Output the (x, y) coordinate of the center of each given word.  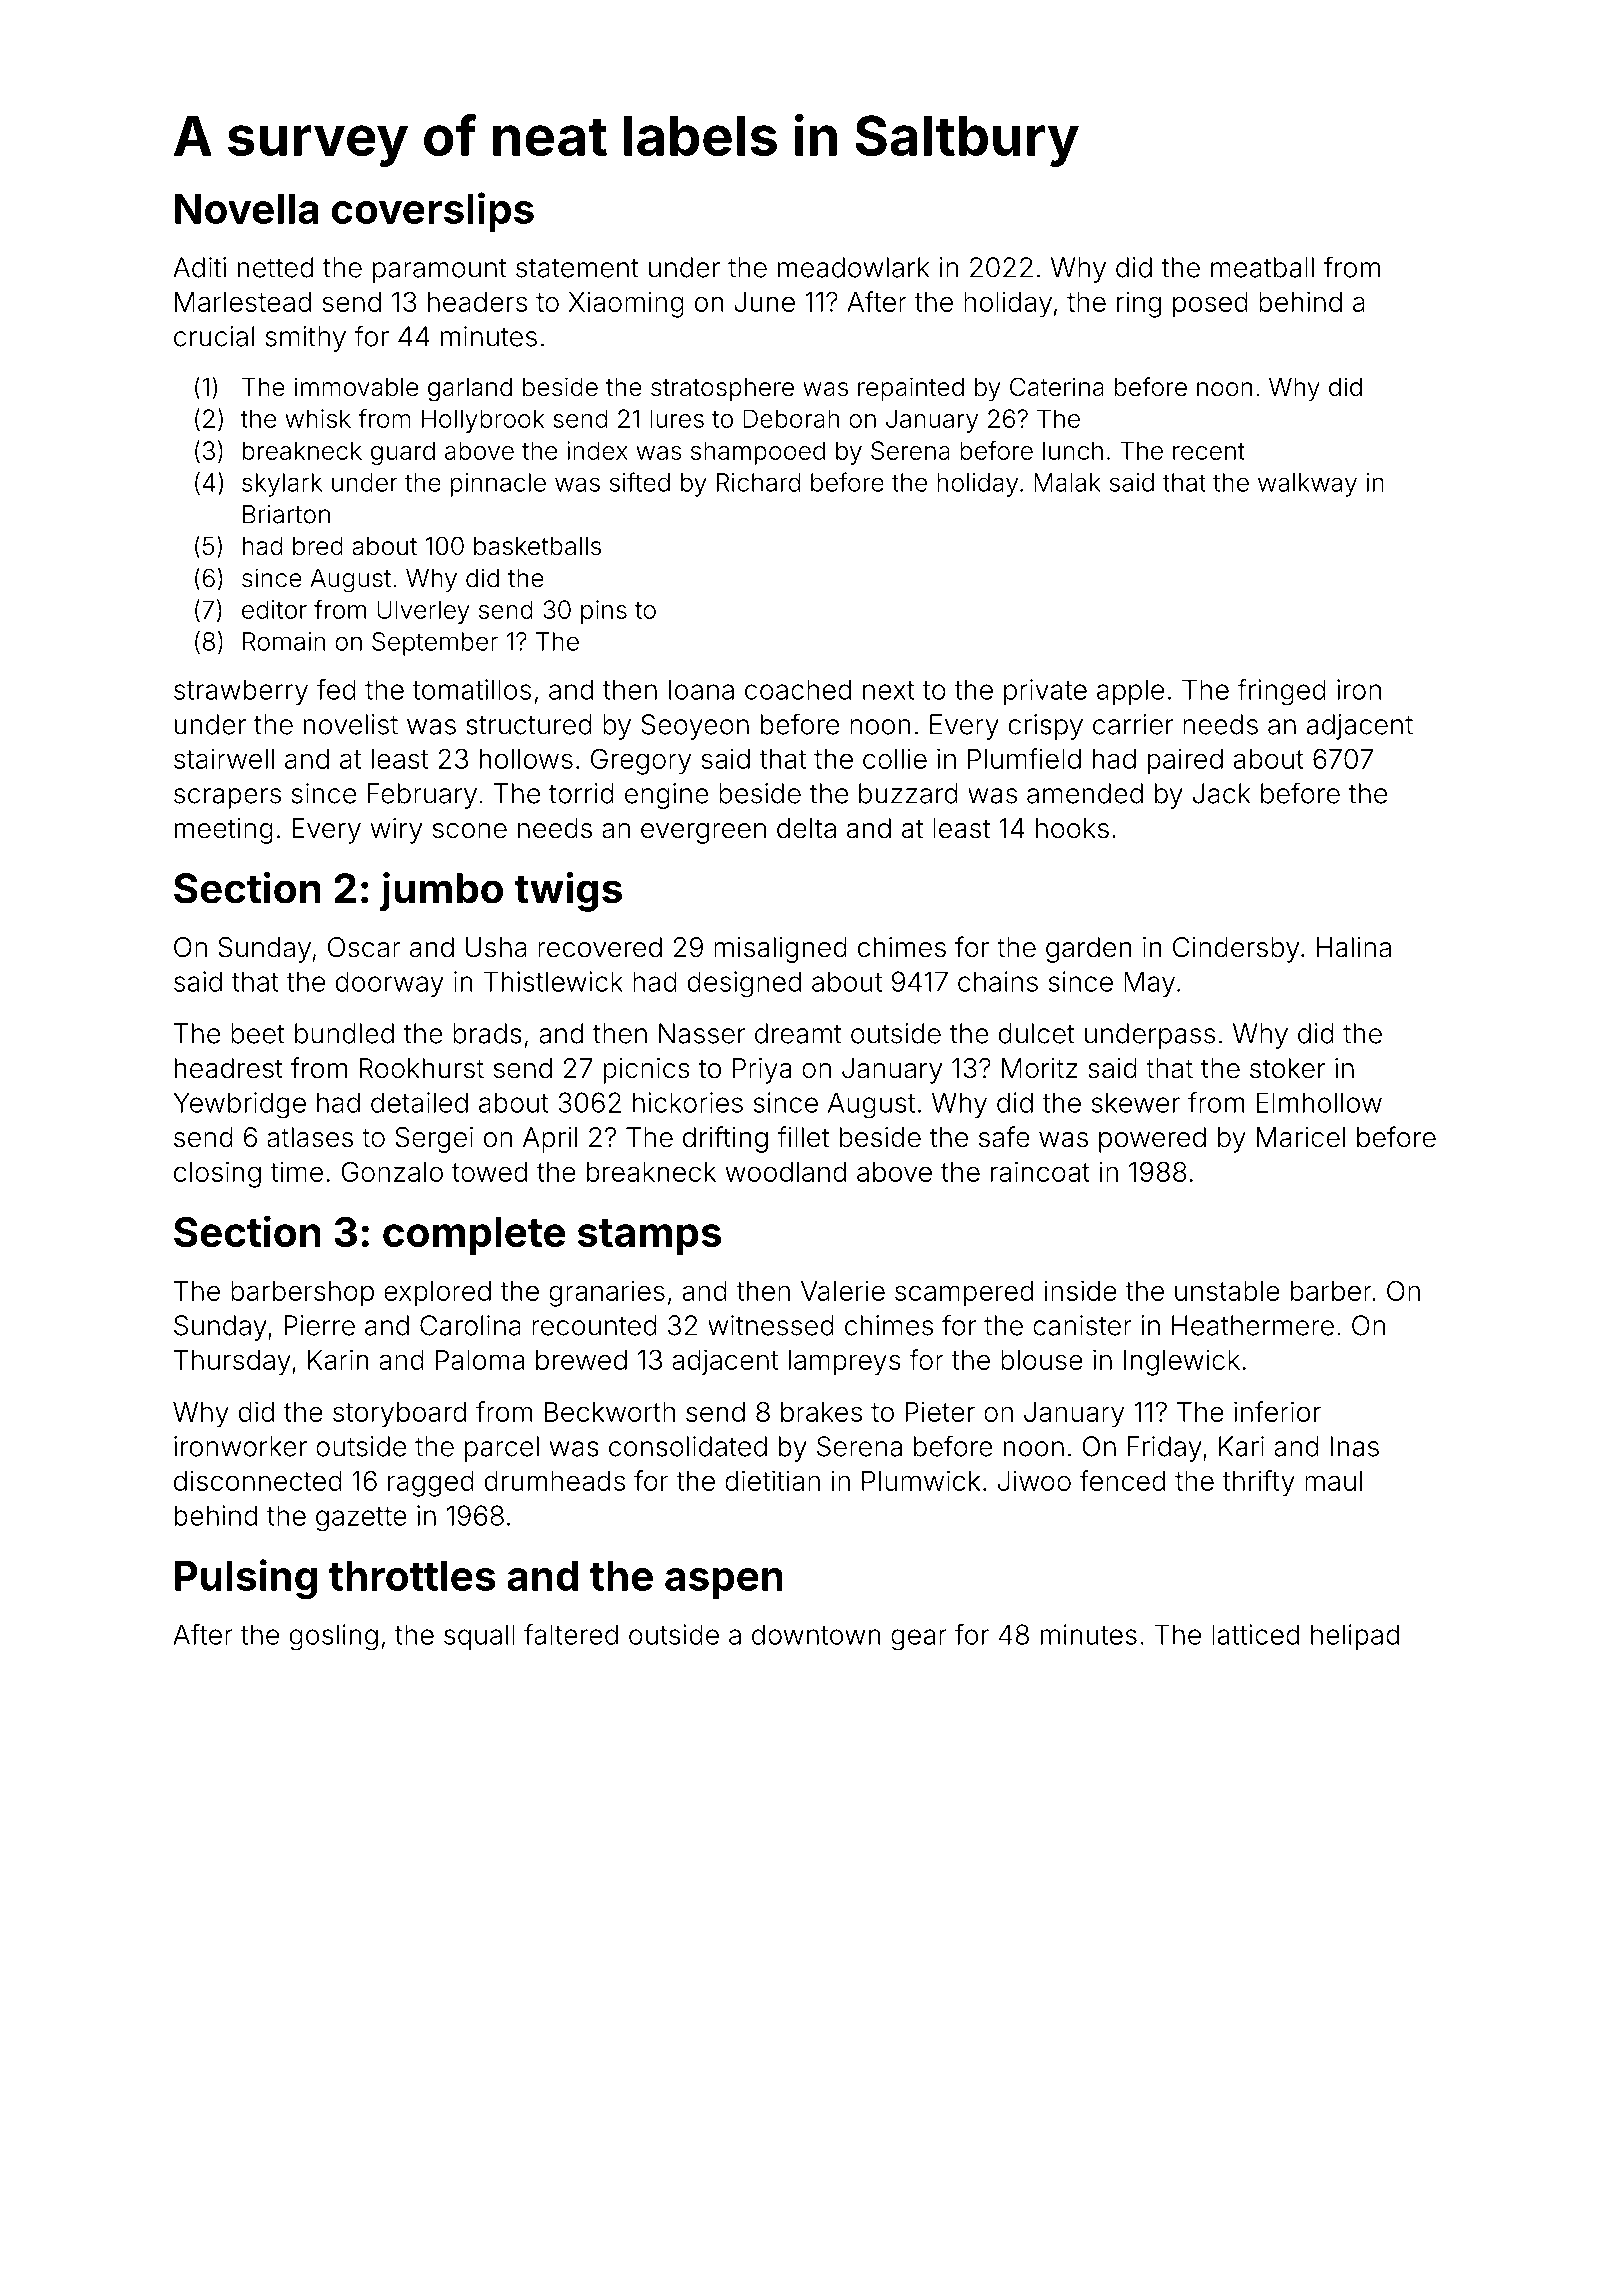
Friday (1165, 1449)
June (764, 302)
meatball (1262, 267)
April (550, 1140)
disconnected (258, 1480)
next (889, 690)
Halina (1354, 947)
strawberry (241, 692)
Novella (247, 209)
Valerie (843, 1290)
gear (919, 1640)
